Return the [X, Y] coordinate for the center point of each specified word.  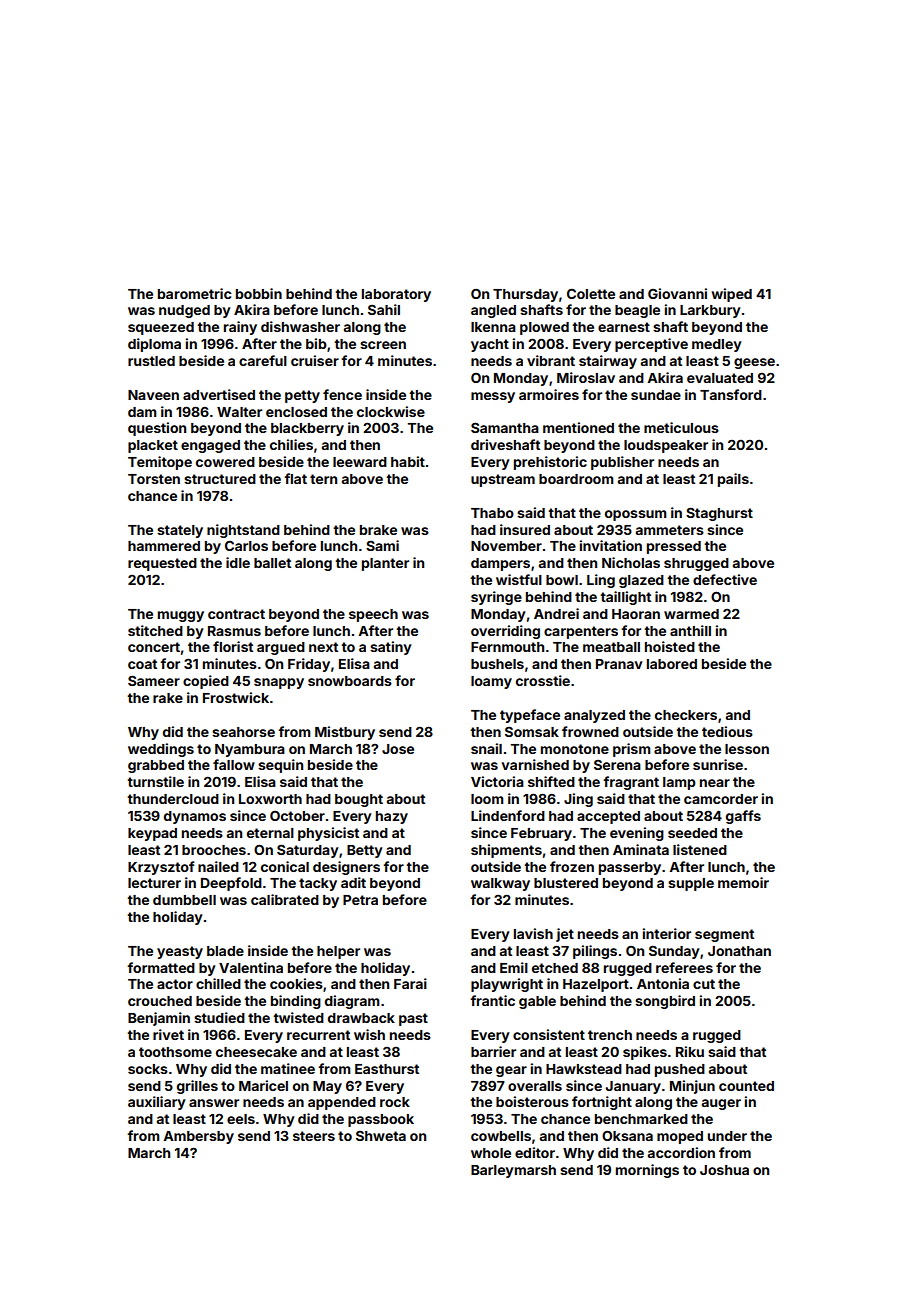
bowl [562, 580]
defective [725, 579]
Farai [410, 983]
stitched [155, 630]
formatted [161, 967]
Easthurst [387, 1069]
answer [214, 1103]
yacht [490, 345]
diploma [154, 345]
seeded [692, 833]
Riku [690, 1051]
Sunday [674, 952]
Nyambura [250, 750]
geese [754, 363]
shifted [551, 781]
